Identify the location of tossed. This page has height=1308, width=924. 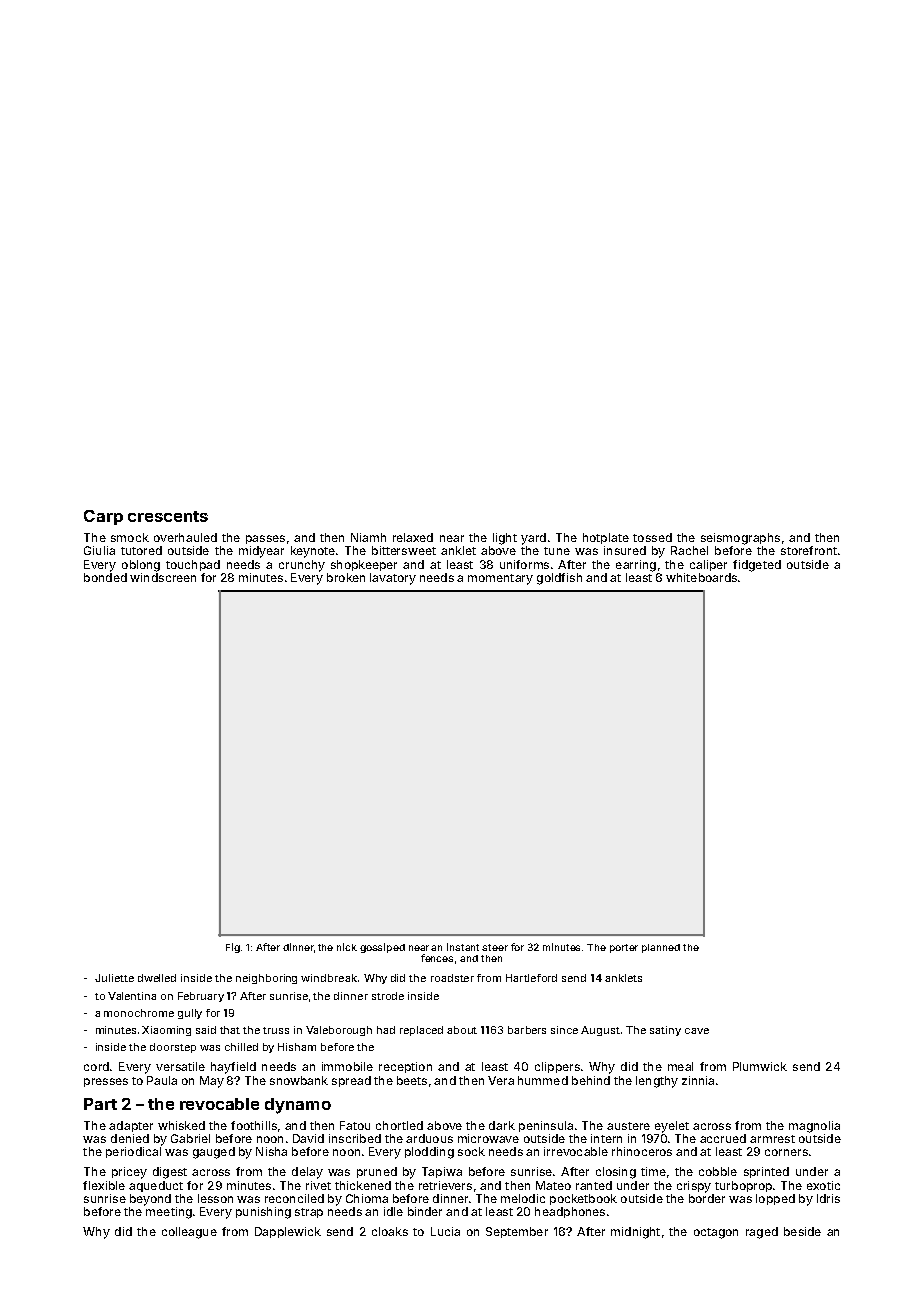
(652, 537).
